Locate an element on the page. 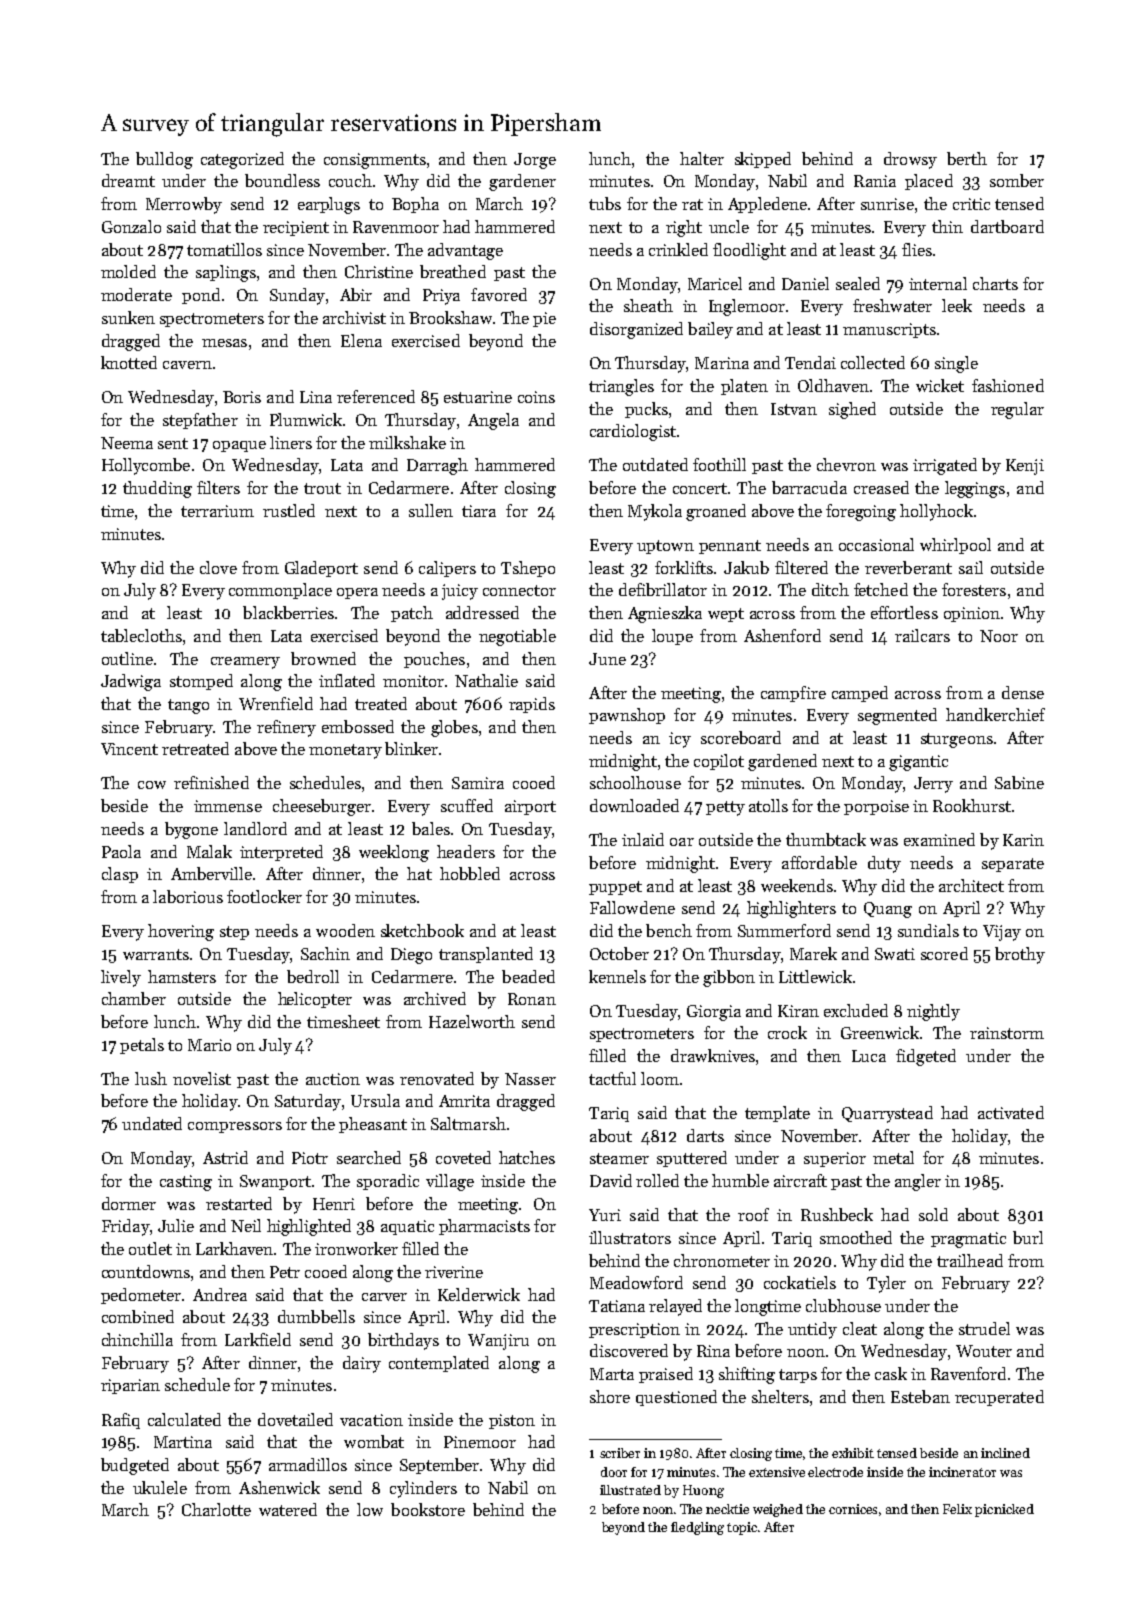  bookstore is located at coordinates (428, 1509).
